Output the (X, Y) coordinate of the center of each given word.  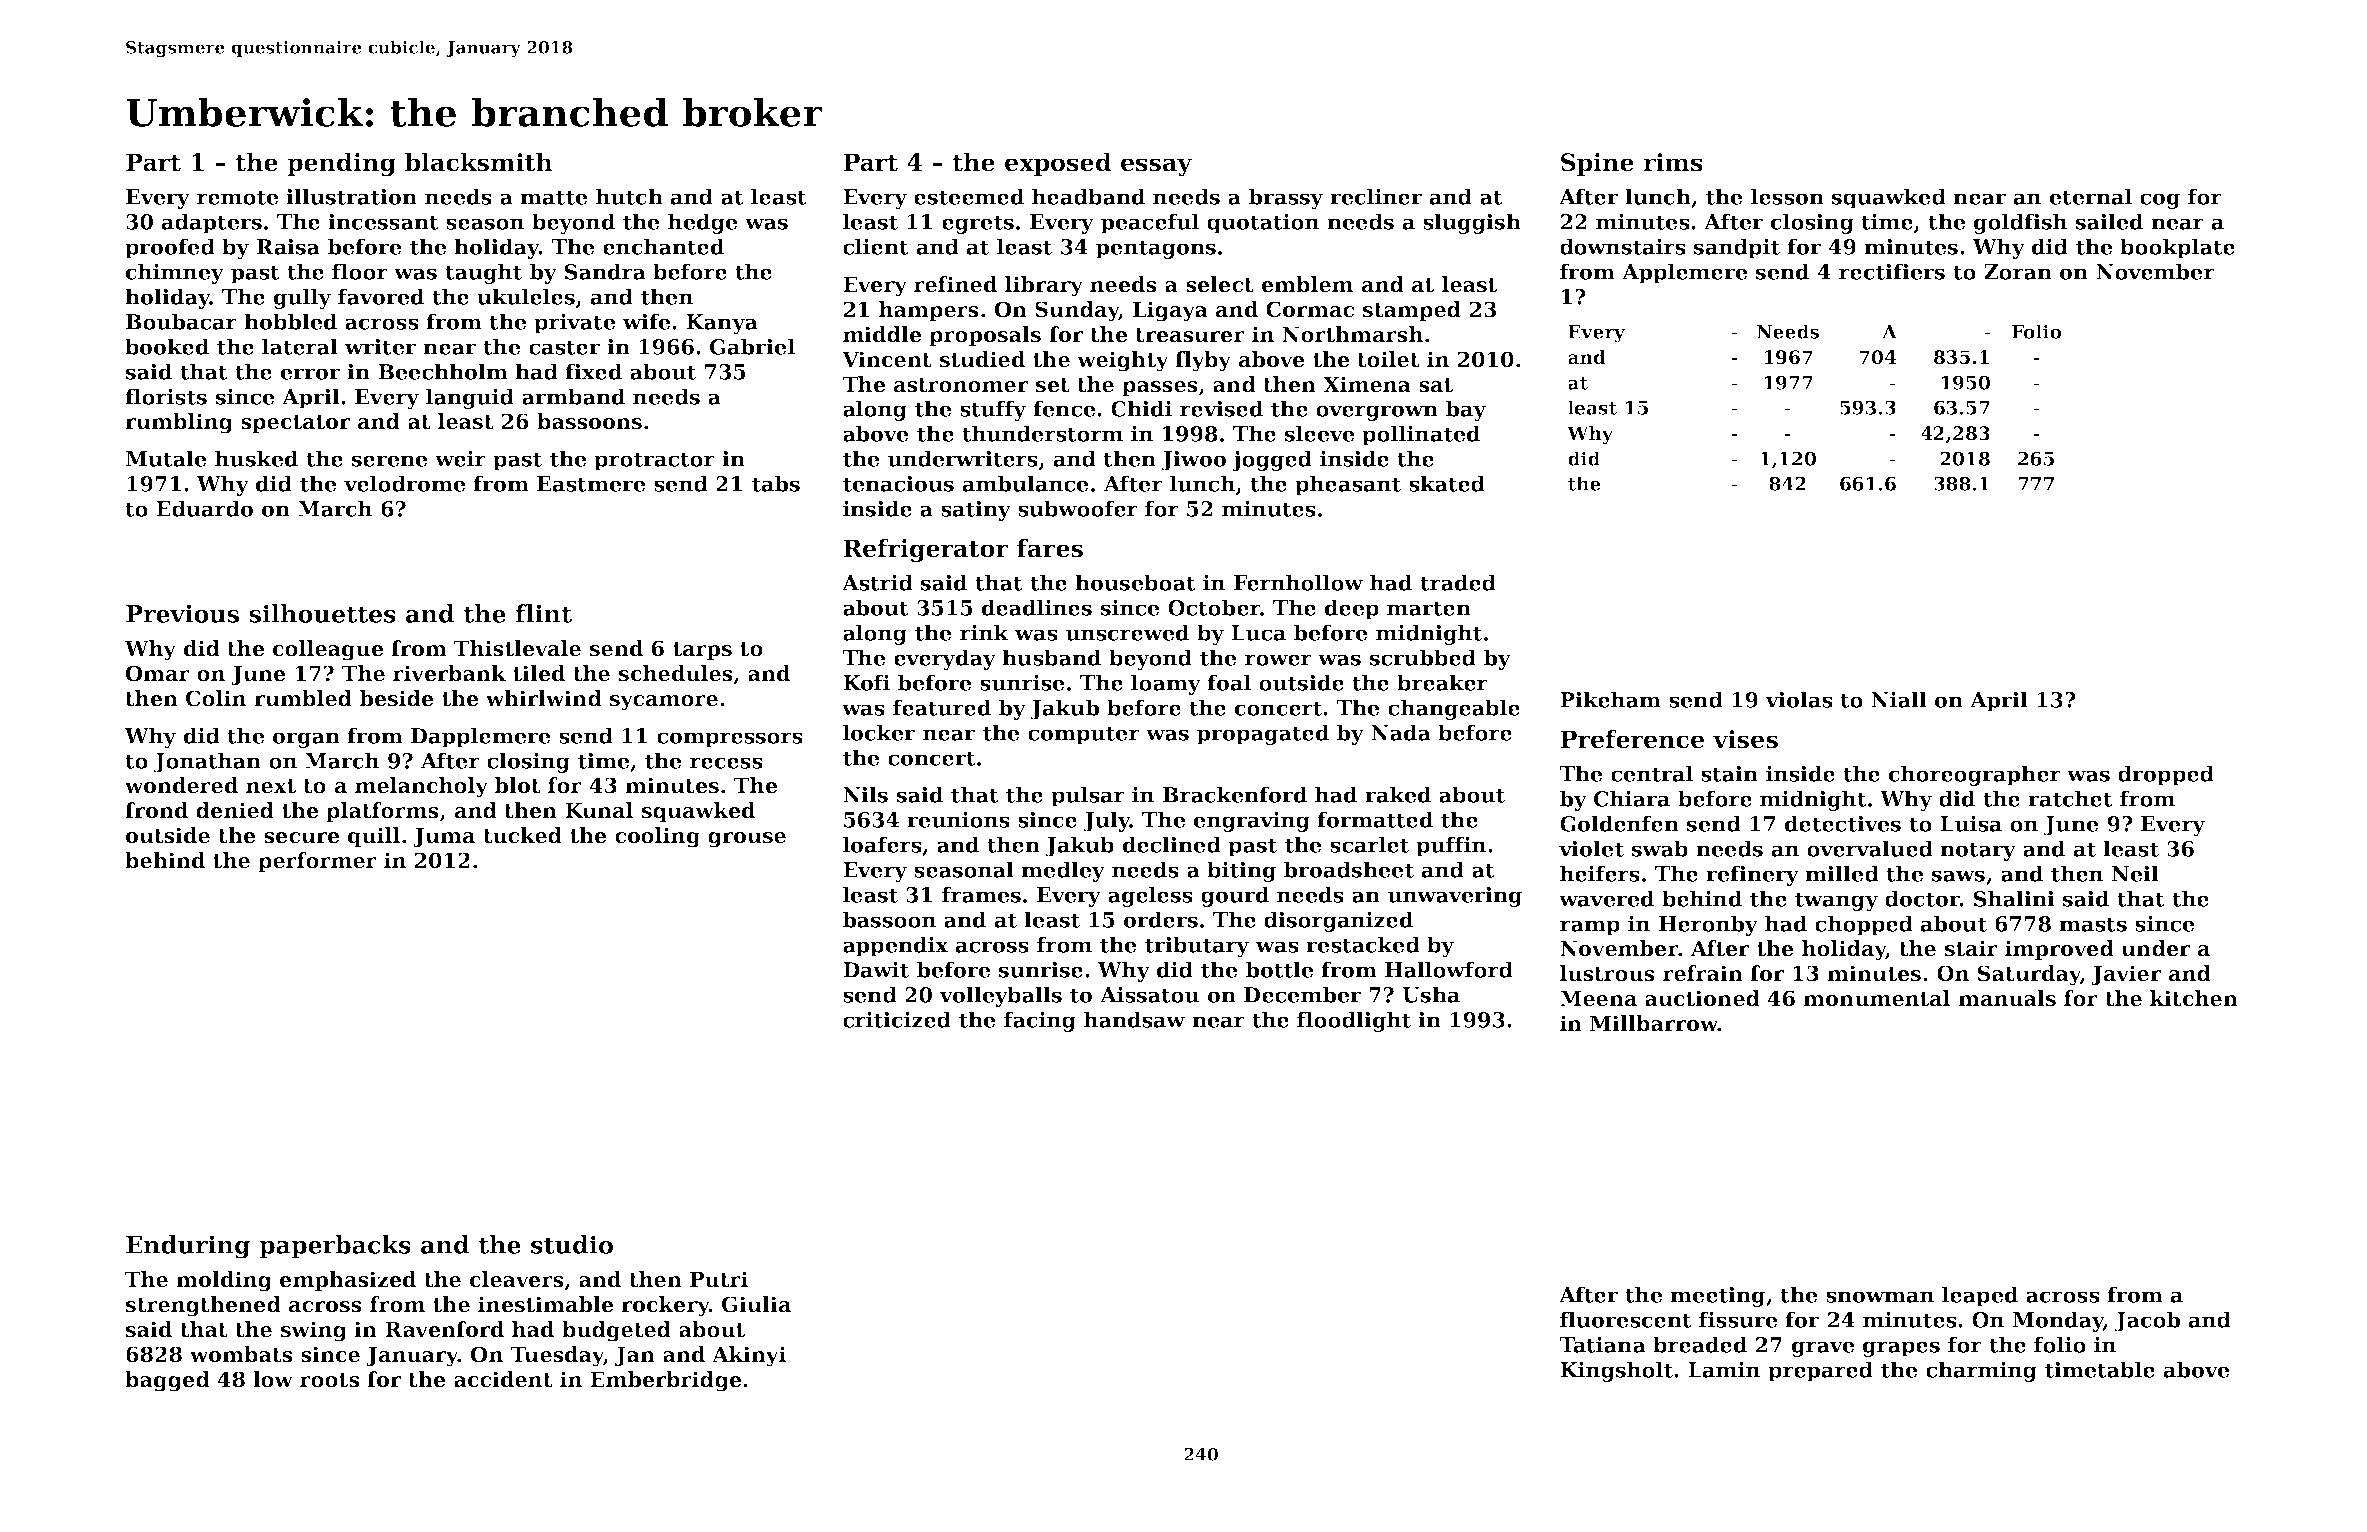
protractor (654, 461)
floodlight (1354, 1021)
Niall (1899, 699)
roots (330, 1380)
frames (981, 894)
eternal (2091, 196)
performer (317, 862)
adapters (212, 223)
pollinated (1421, 435)
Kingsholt (1616, 1371)
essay (1156, 167)
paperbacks (335, 1247)
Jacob (2147, 1321)
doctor (1922, 898)
